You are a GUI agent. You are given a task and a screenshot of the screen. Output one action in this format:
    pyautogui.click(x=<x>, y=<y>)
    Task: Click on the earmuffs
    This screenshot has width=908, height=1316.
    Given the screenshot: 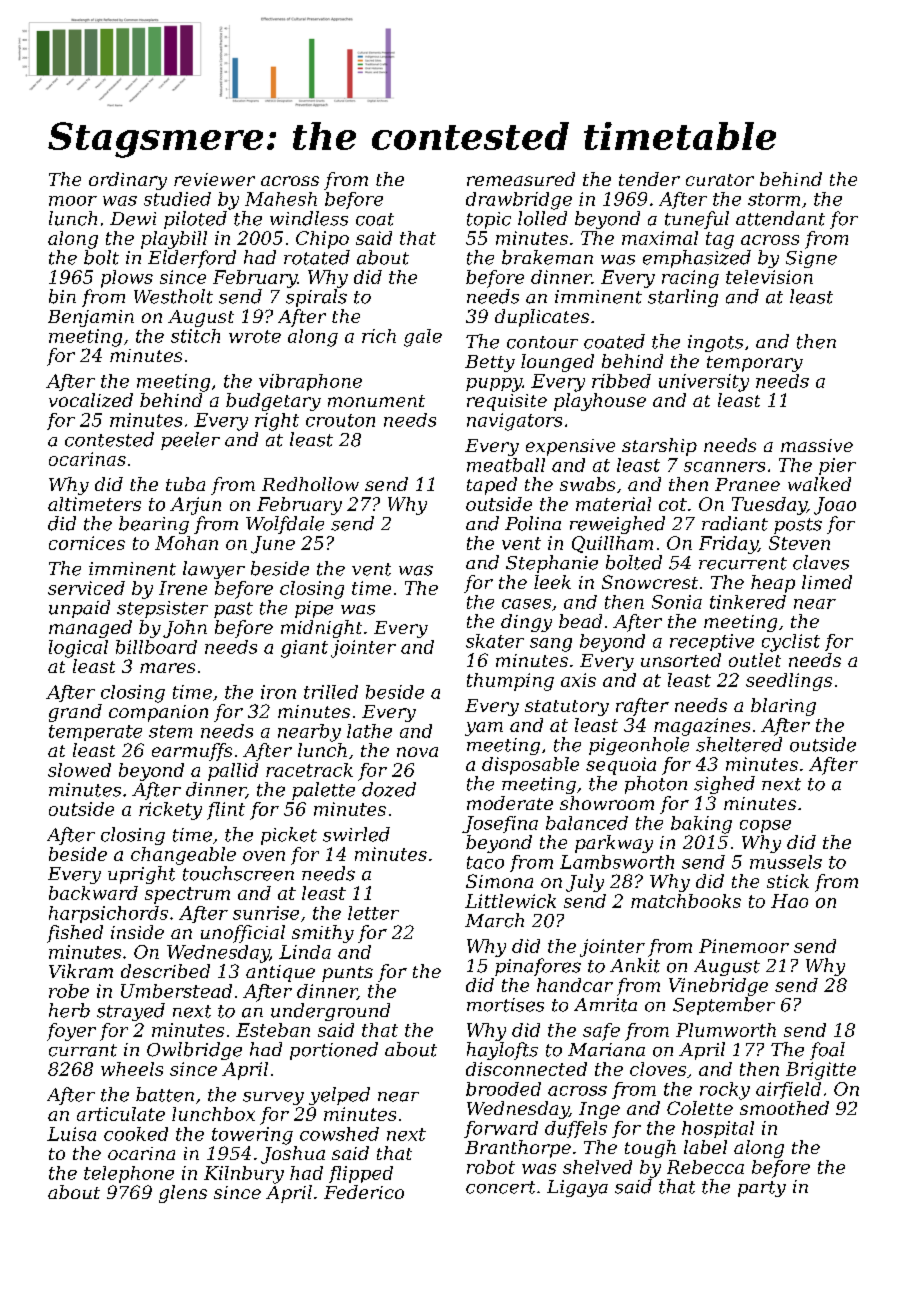 What is the action you would take?
    pyautogui.click(x=192, y=752)
